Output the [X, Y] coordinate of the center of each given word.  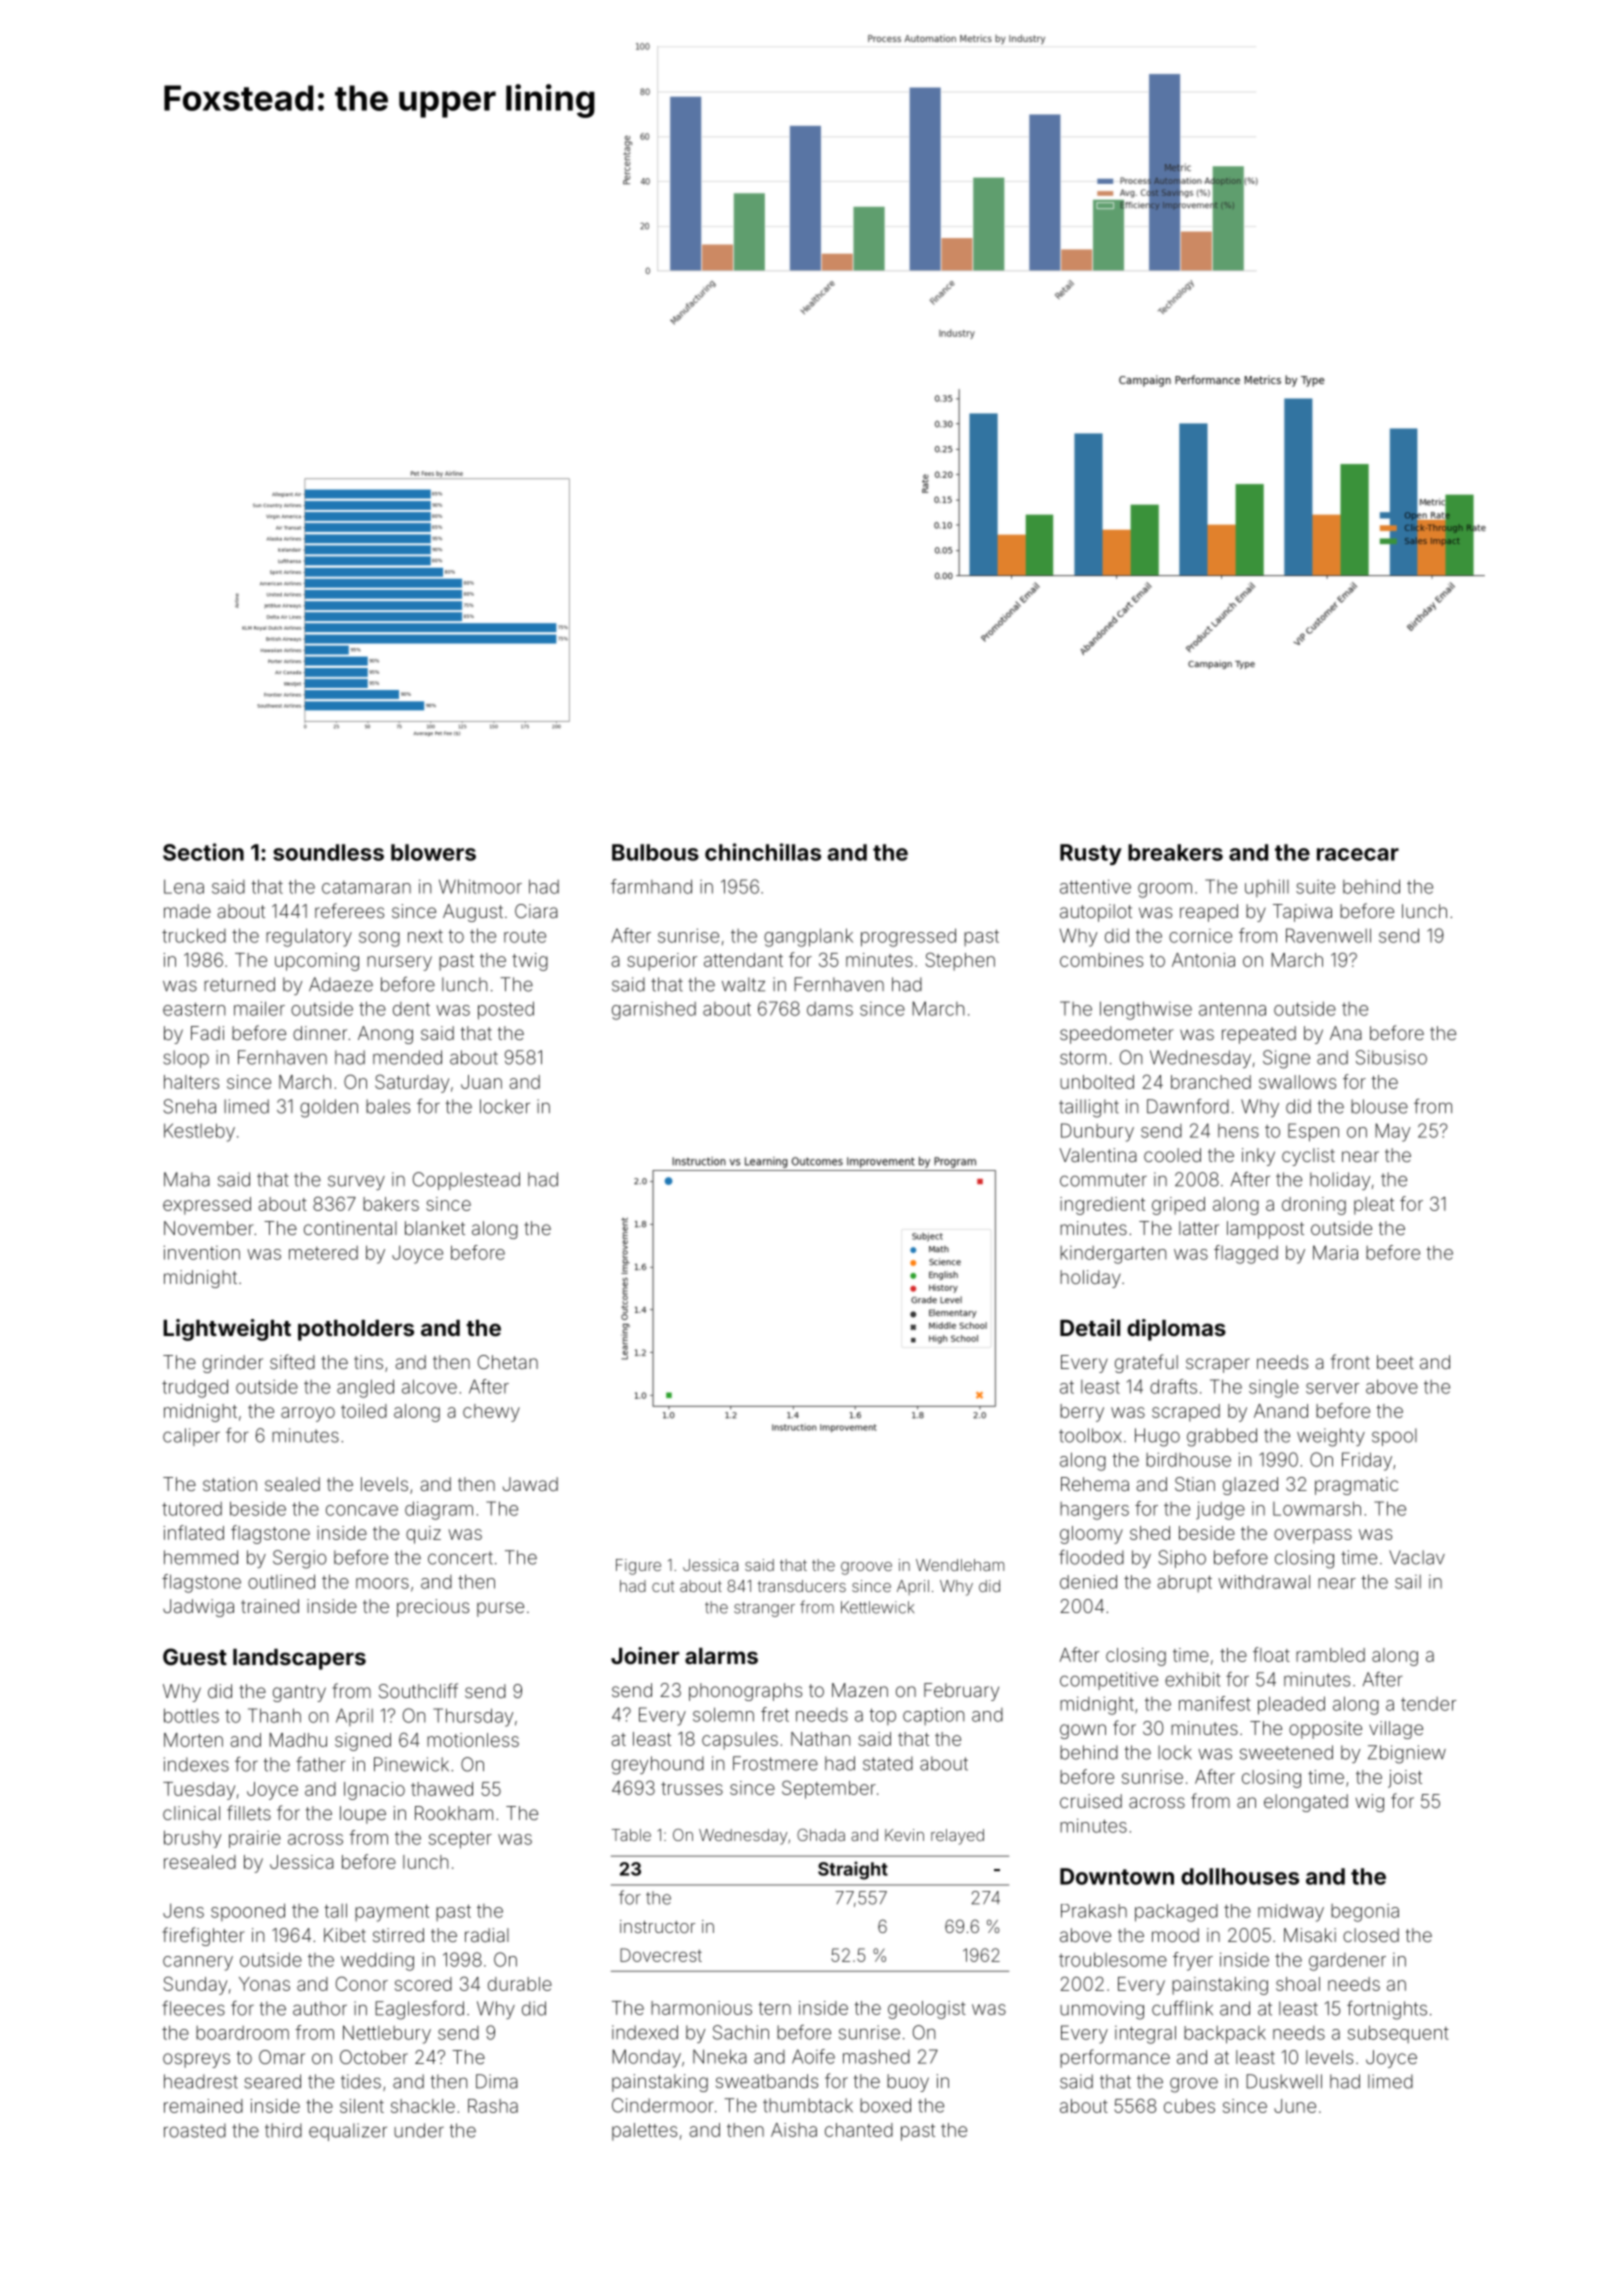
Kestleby [199, 1132]
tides [361, 2081]
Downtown [1117, 1876]
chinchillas [763, 852]
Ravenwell [1328, 935]
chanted [859, 2130]
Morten [193, 1740]
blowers [433, 852]
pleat [1374, 1206]
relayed [957, 1837]
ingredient [1102, 1206]
